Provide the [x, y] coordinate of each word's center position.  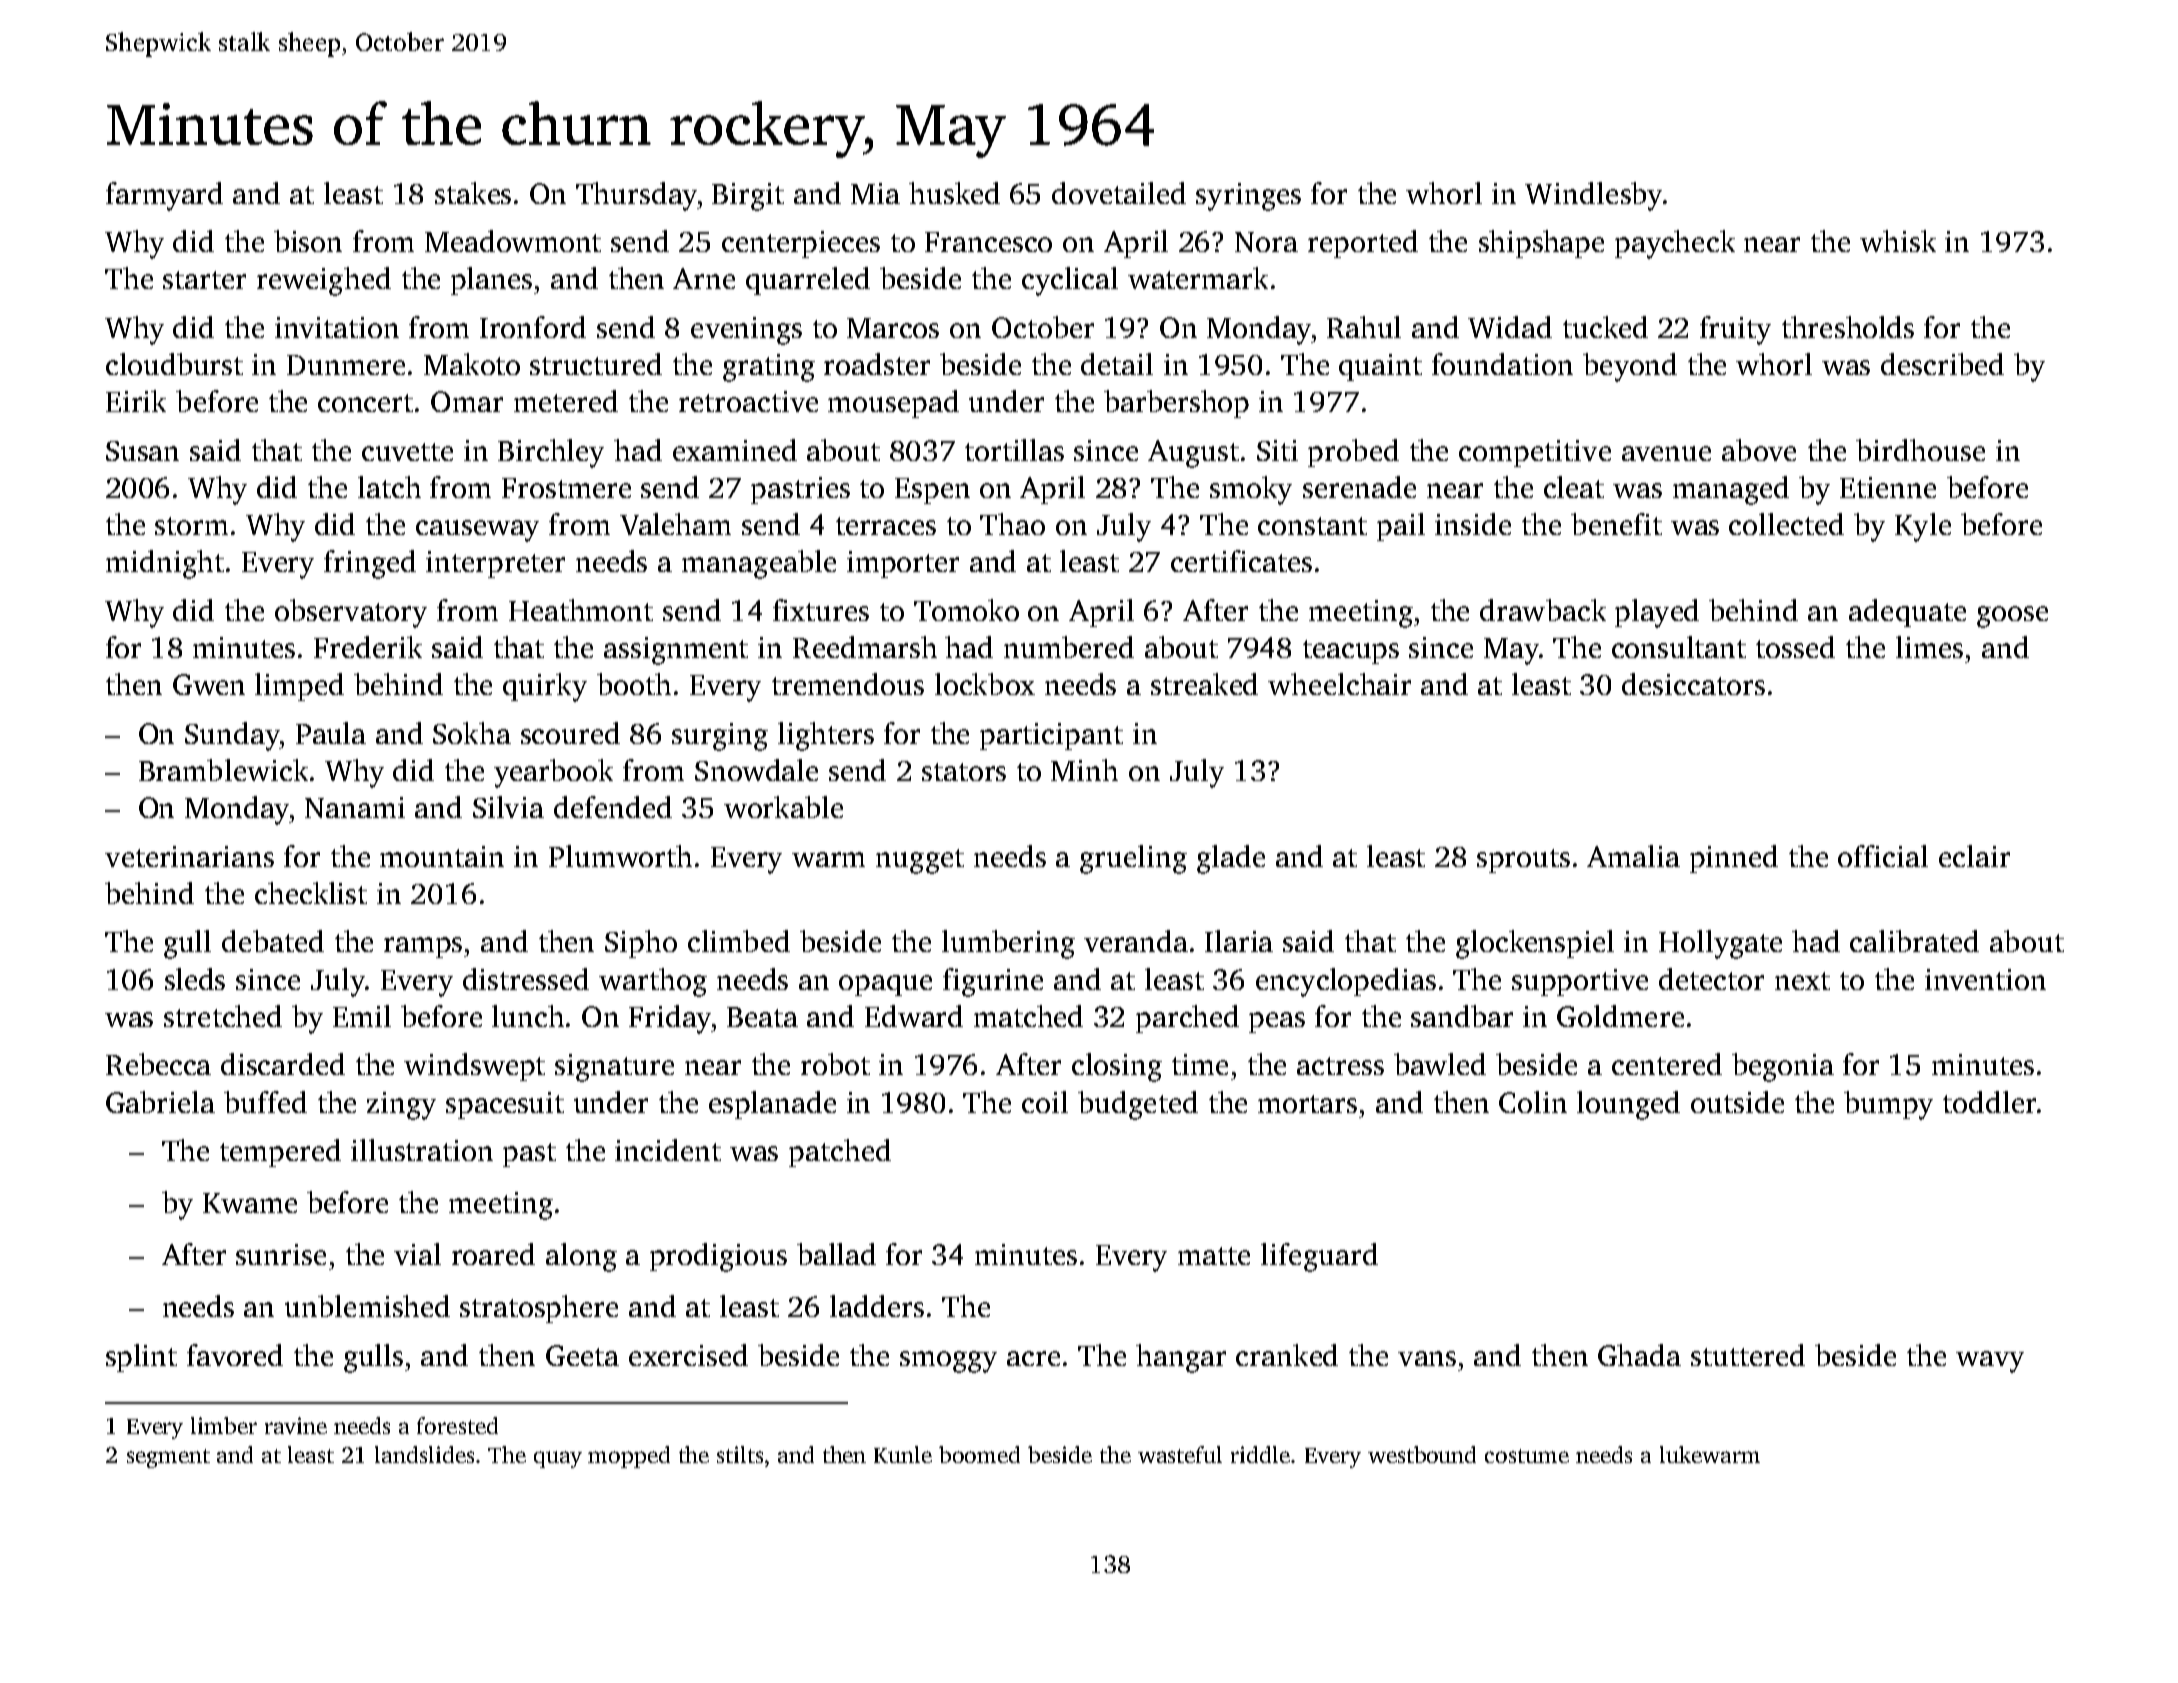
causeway [477, 531]
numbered [1069, 647]
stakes [473, 193]
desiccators [1693, 684]
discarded [283, 1064]
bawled [1440, 1064]
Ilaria [1239, 941]
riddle [1260, 1454]
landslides [424, 1454]
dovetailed [1119, 193]
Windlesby [1593, 196]
